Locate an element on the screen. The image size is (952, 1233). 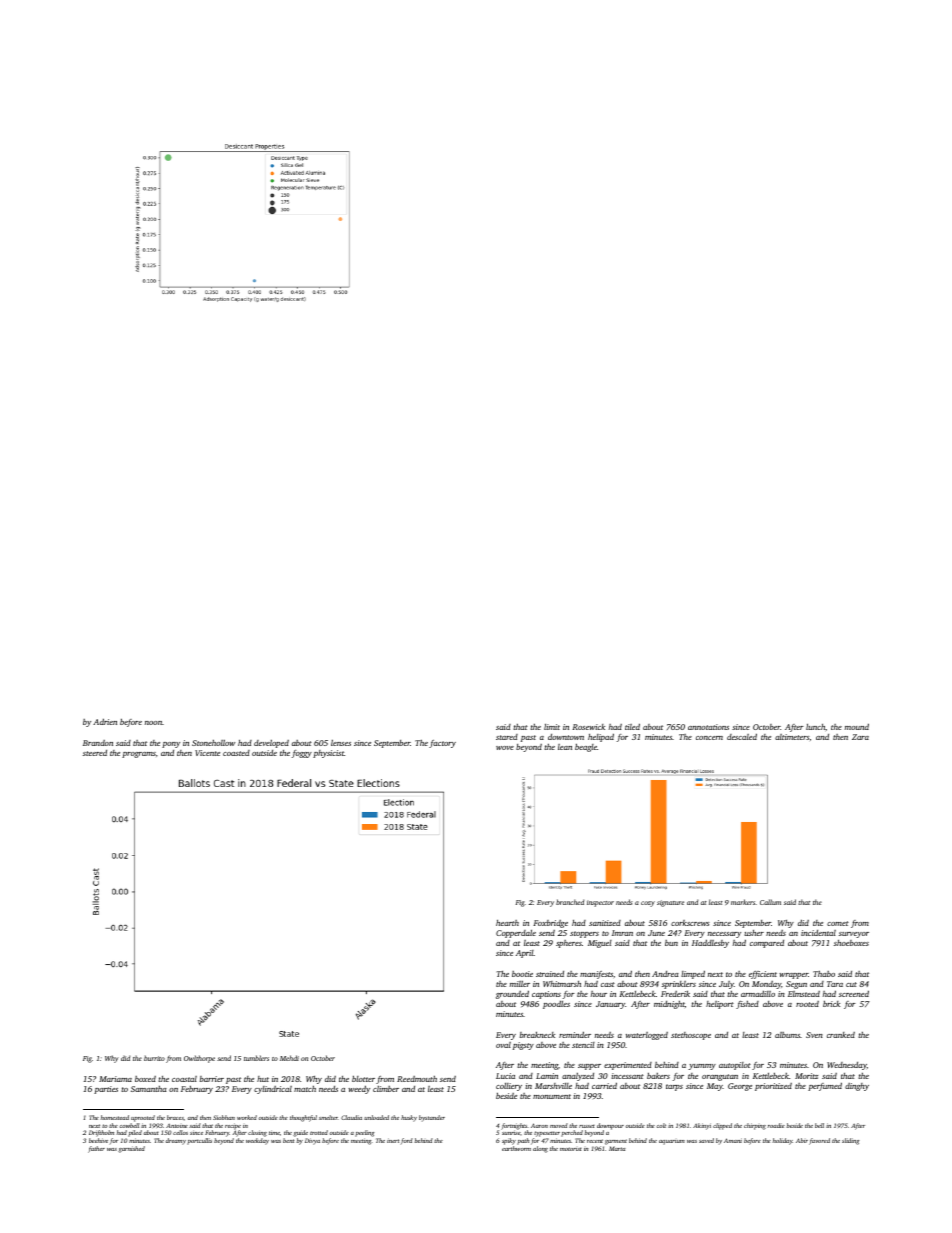
recent is located at coordinates (595, 1141).
